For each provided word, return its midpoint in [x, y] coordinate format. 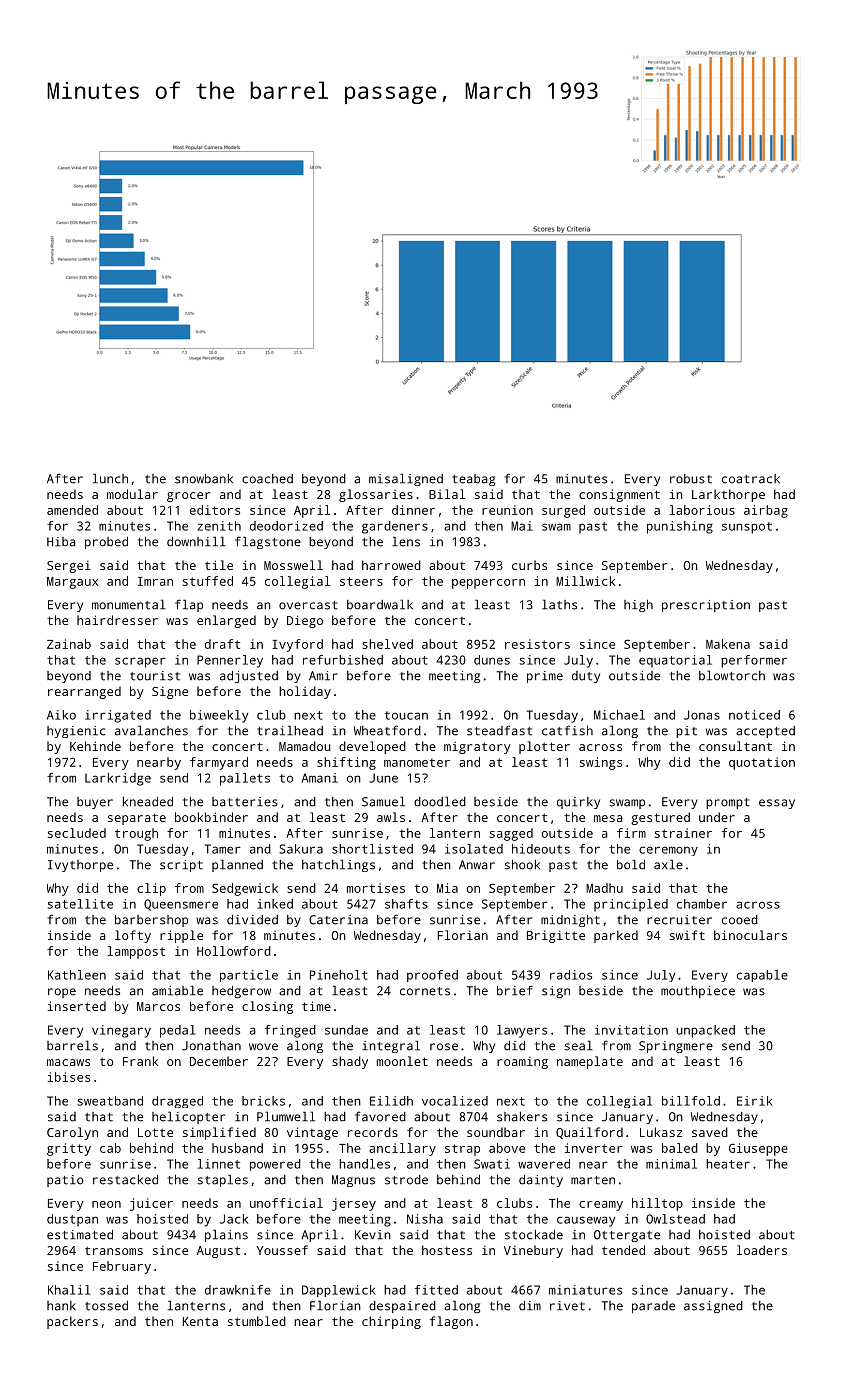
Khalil [69, 1290]
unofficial [286, 1203]
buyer [95, 803]
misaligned [406, 479]
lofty [133, 936]
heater [728, 1164]
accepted [765, 732]
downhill [196, 541]
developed [372, 747]
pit [686, 732]
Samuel [383, 801]
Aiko [61, 715]
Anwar [477, 865]
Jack [234, 1219]
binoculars [750, 935]
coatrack [751, 479]
